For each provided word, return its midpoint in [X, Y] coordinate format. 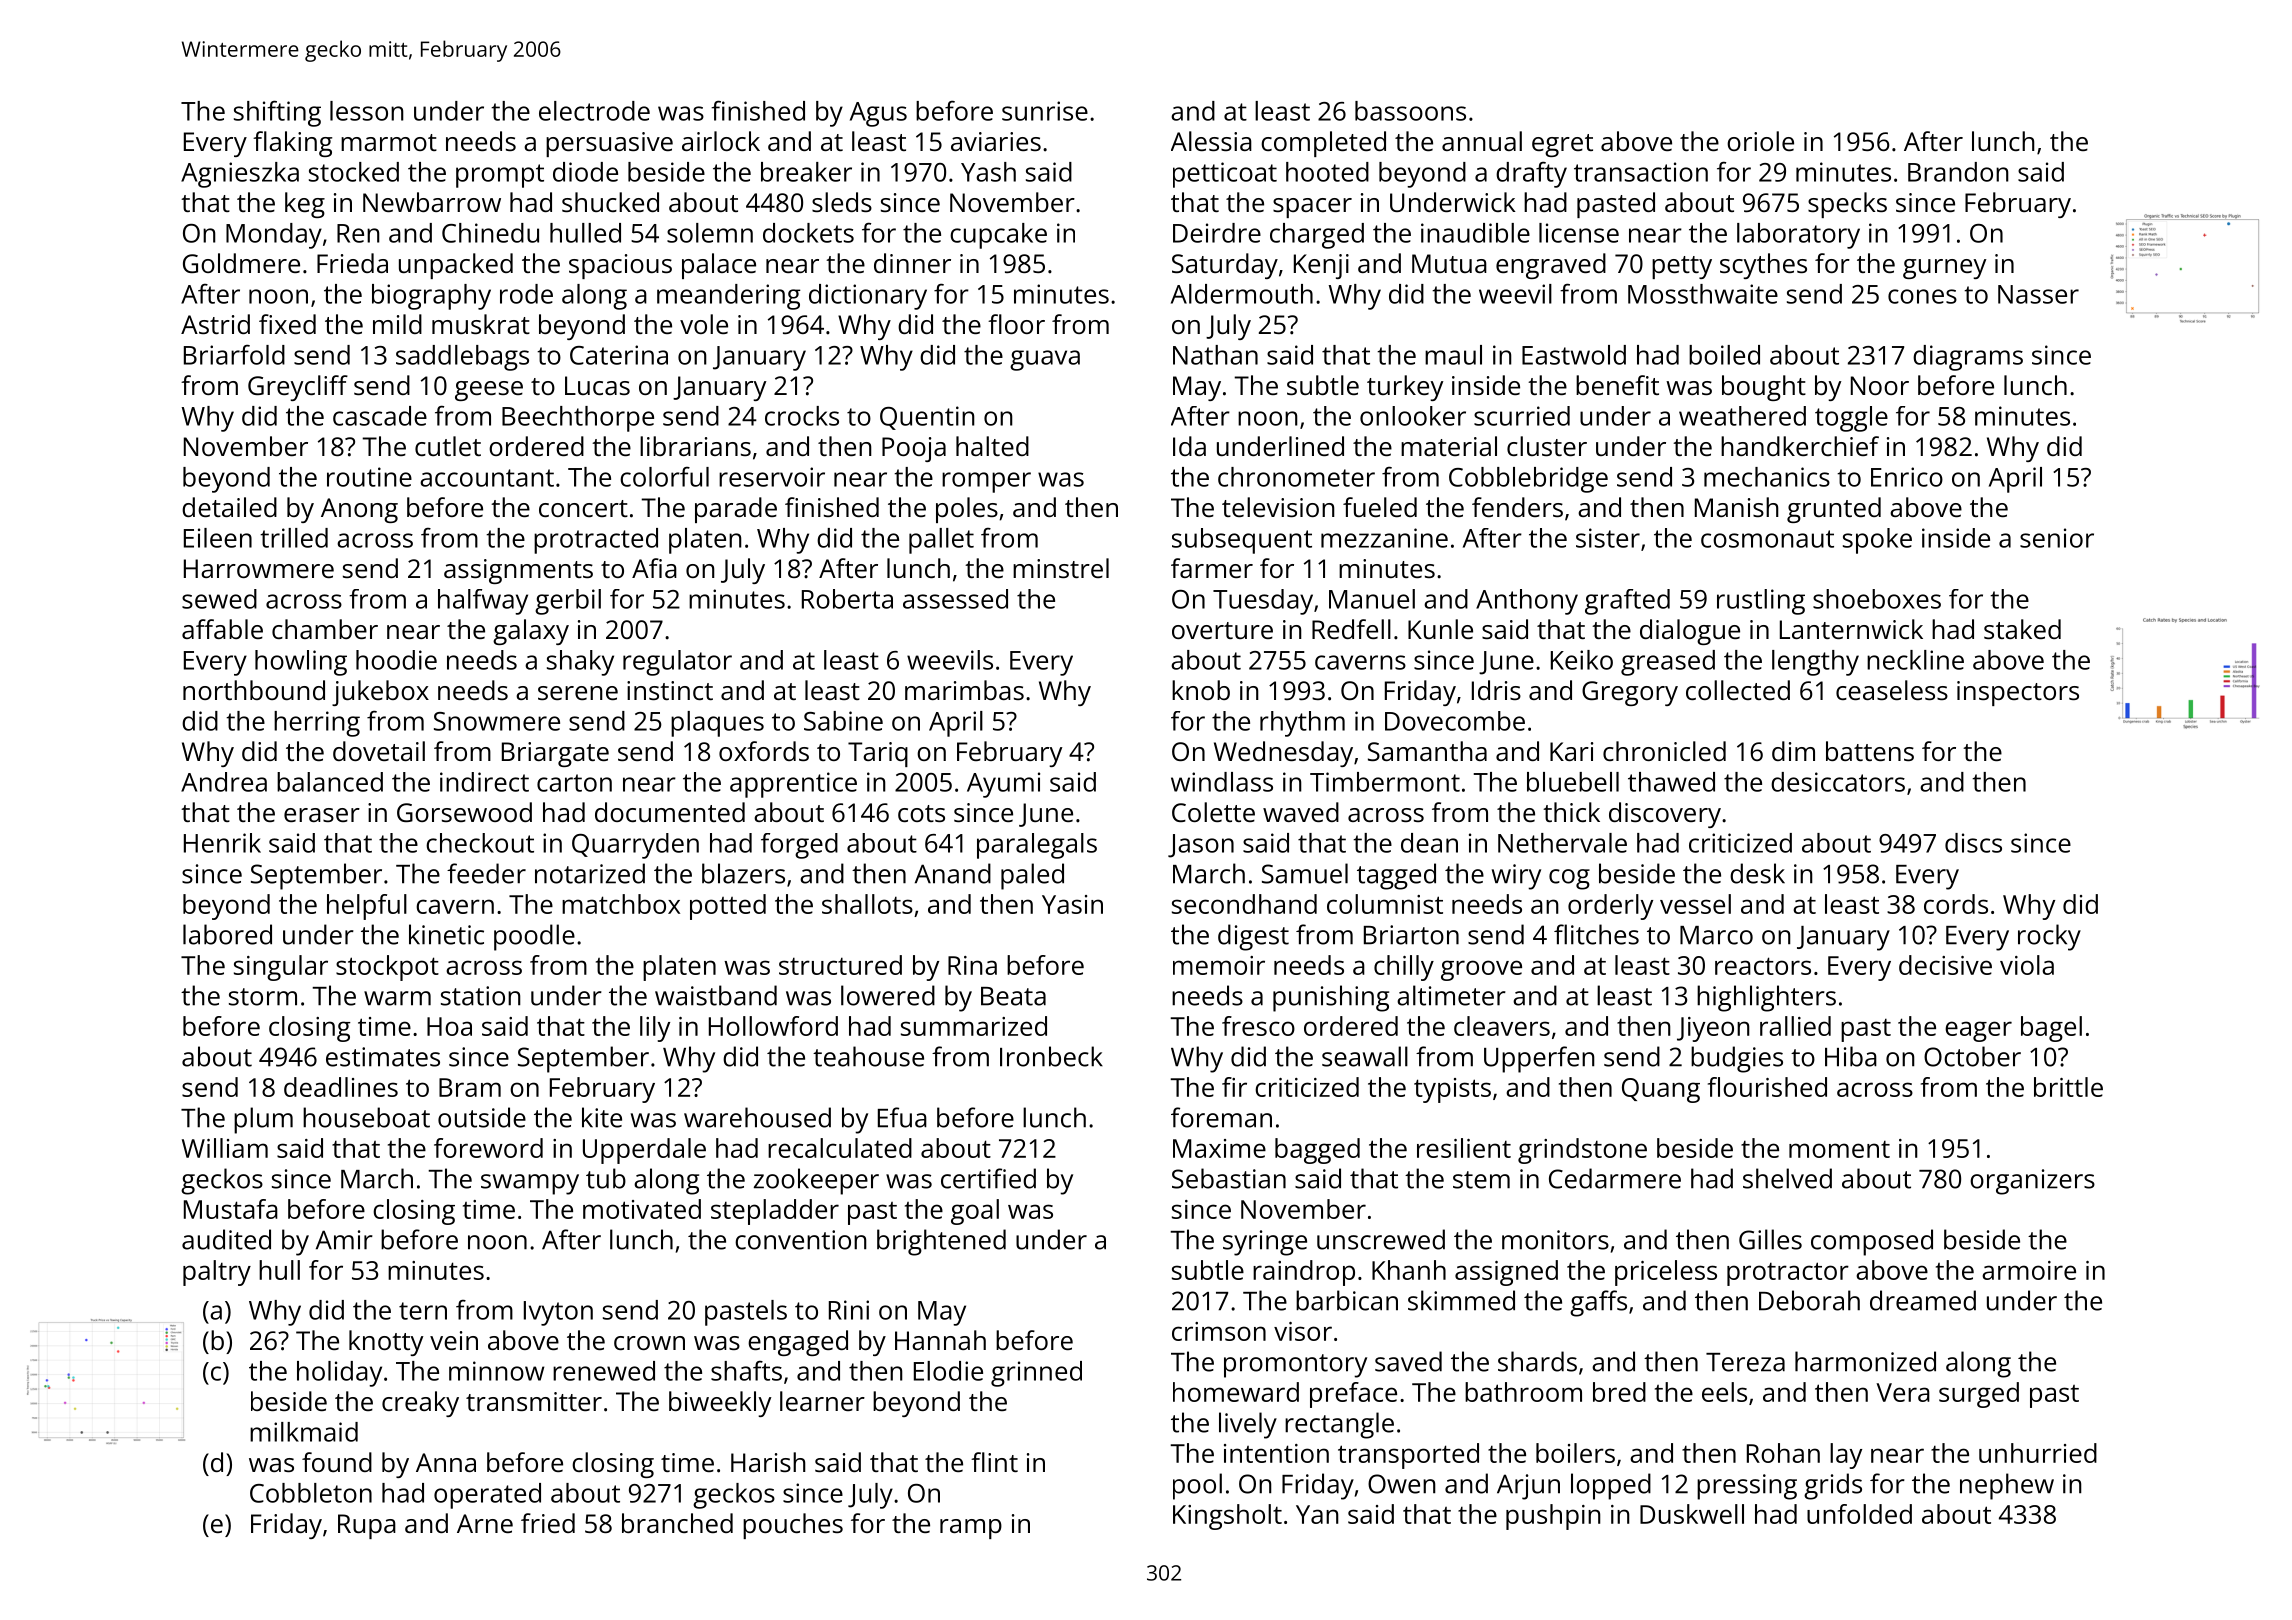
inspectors [2018, 693]
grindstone [1582, 1151]
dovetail [379, 751]
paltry [217, 1273]
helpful [367, 907]
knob [1201, 690]
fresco [1258, 1026]
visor [1303, 1331]
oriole [1760, 141]
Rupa [367, 1526]
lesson [367, 111]
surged [1979, 1395]
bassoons [1410, 111]
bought [1764, 388]
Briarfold [234, 354]
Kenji [1321, 266]
